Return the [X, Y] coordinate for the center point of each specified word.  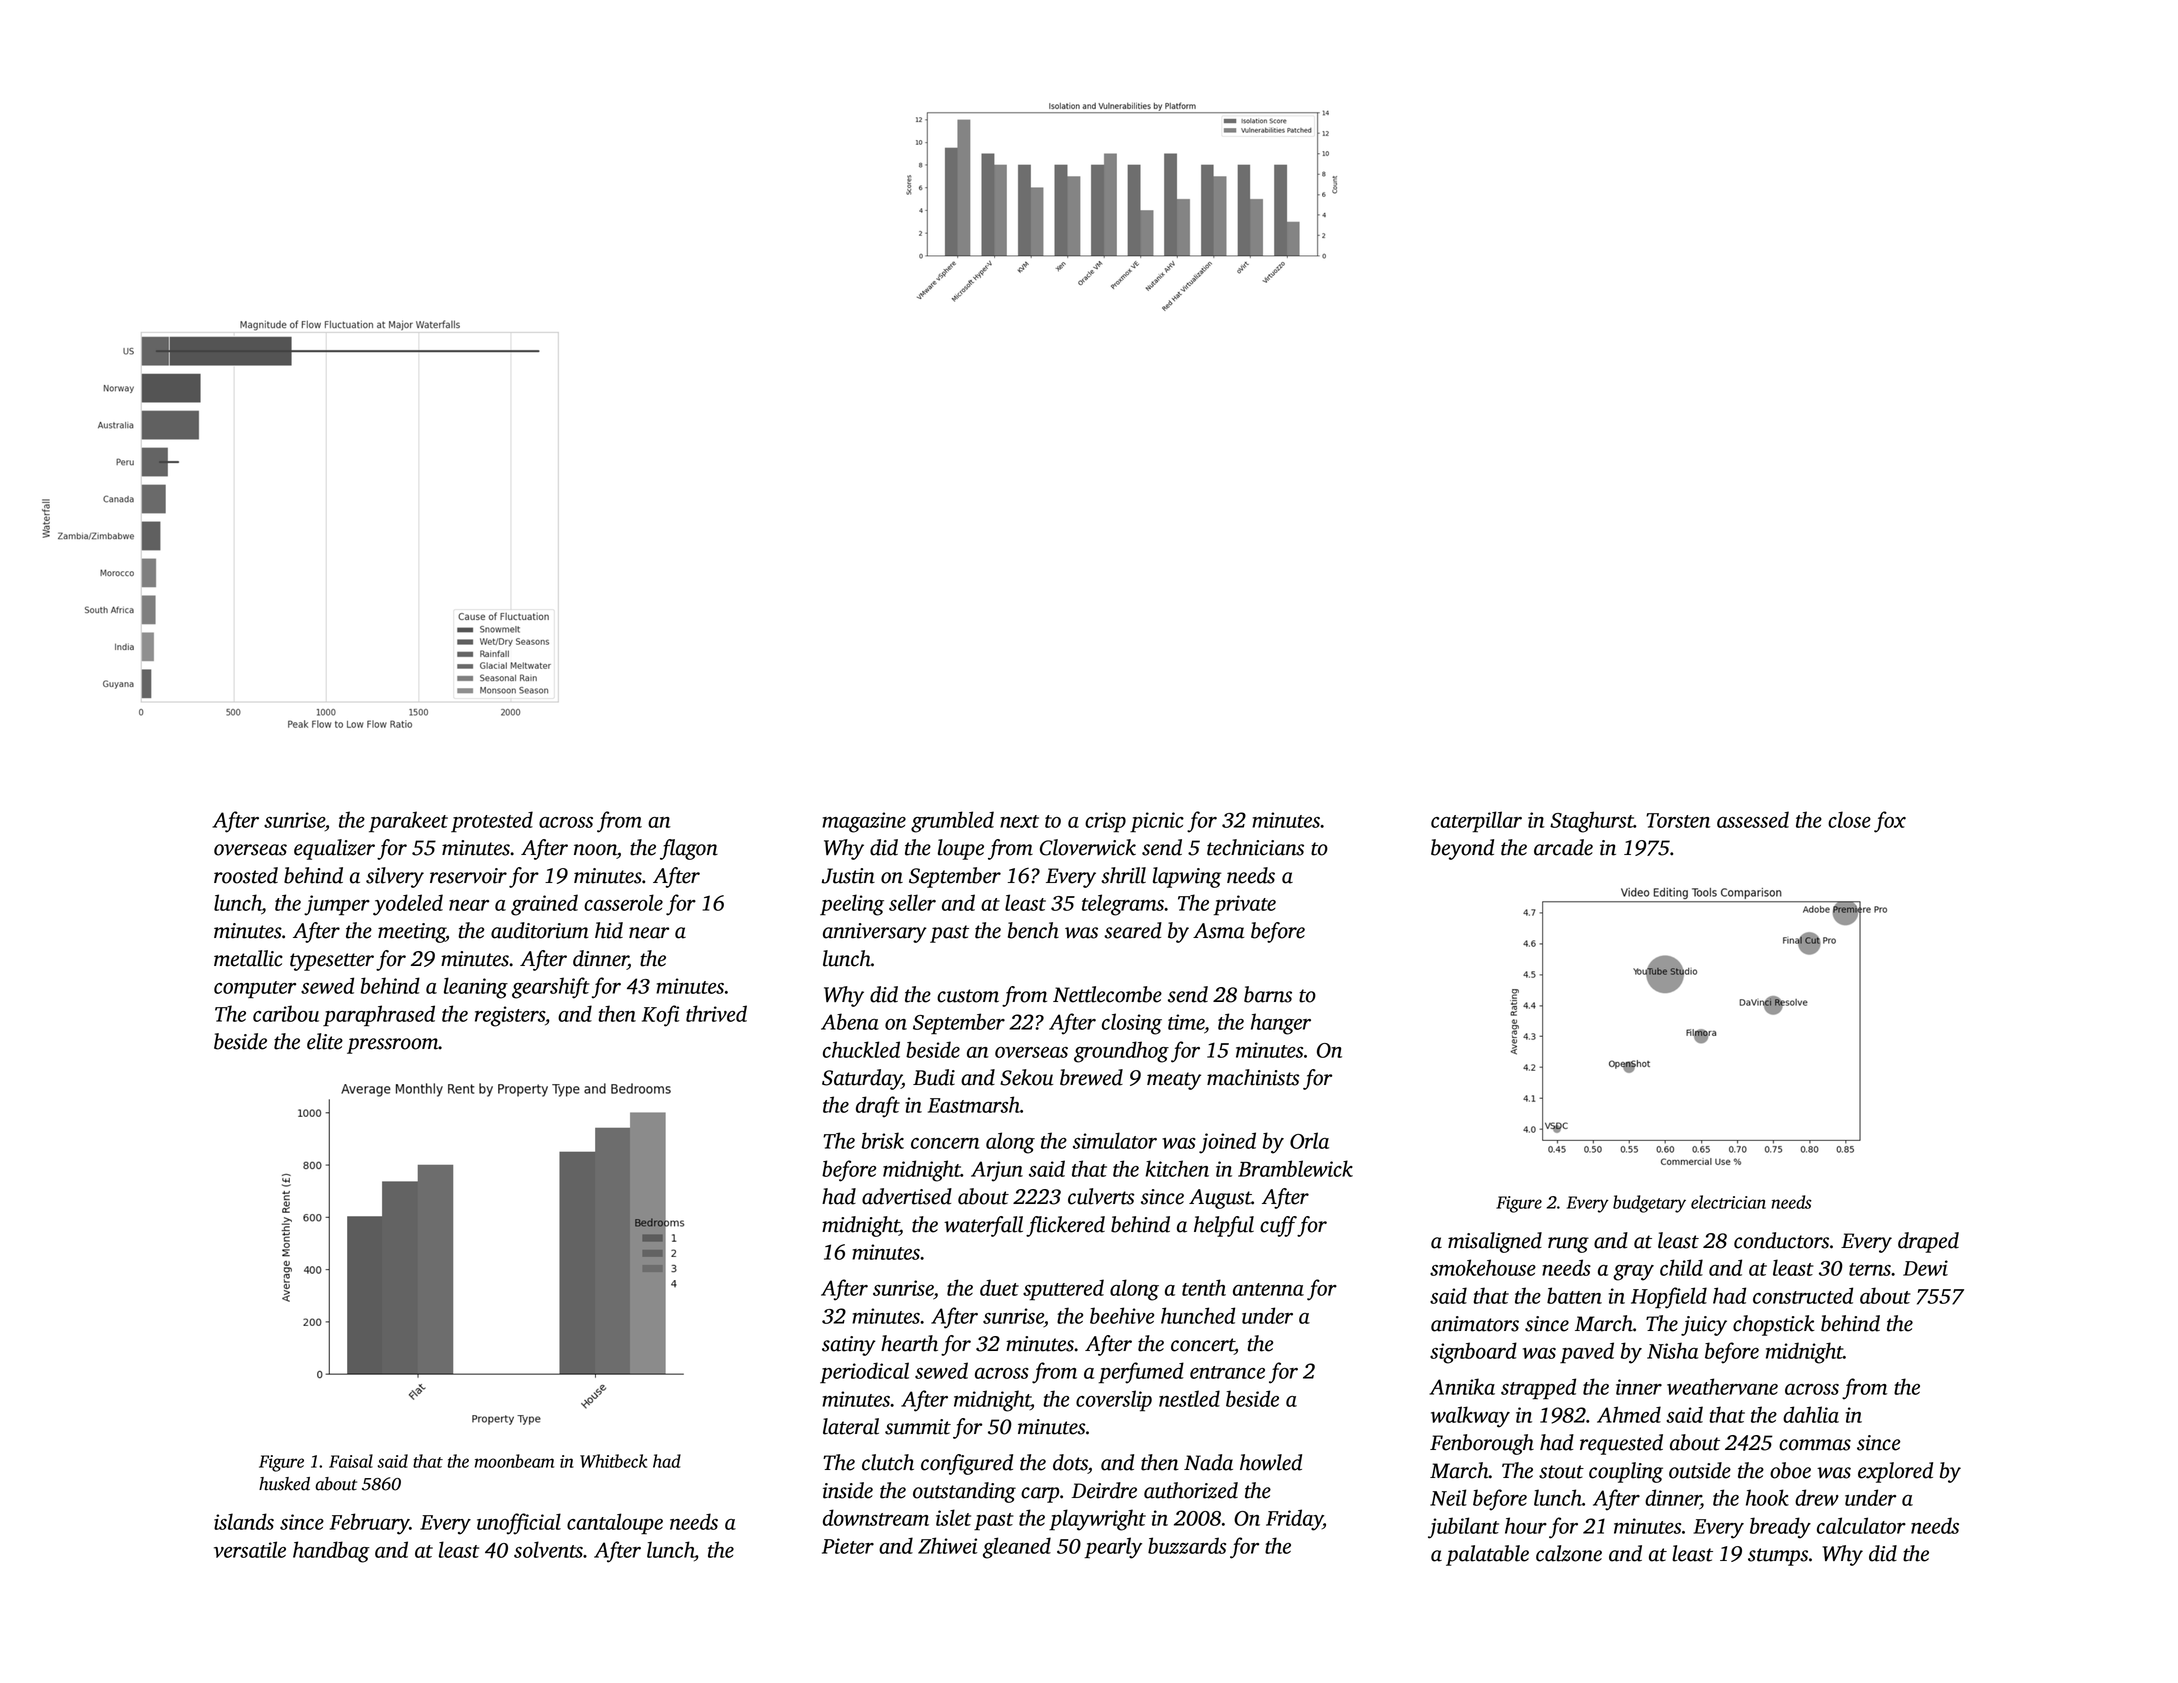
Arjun [997, 1171]
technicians [1255, 847]
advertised [907, 1196]
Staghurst [1592, 822]
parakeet [408, 822]
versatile [250, 1549]
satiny [849, 1346]
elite [325, 1041]
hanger [1281, 1024]
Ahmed [1629, 1414]
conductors [1781, 1240]
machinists [1253, 1077]
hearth [909, 1343]
